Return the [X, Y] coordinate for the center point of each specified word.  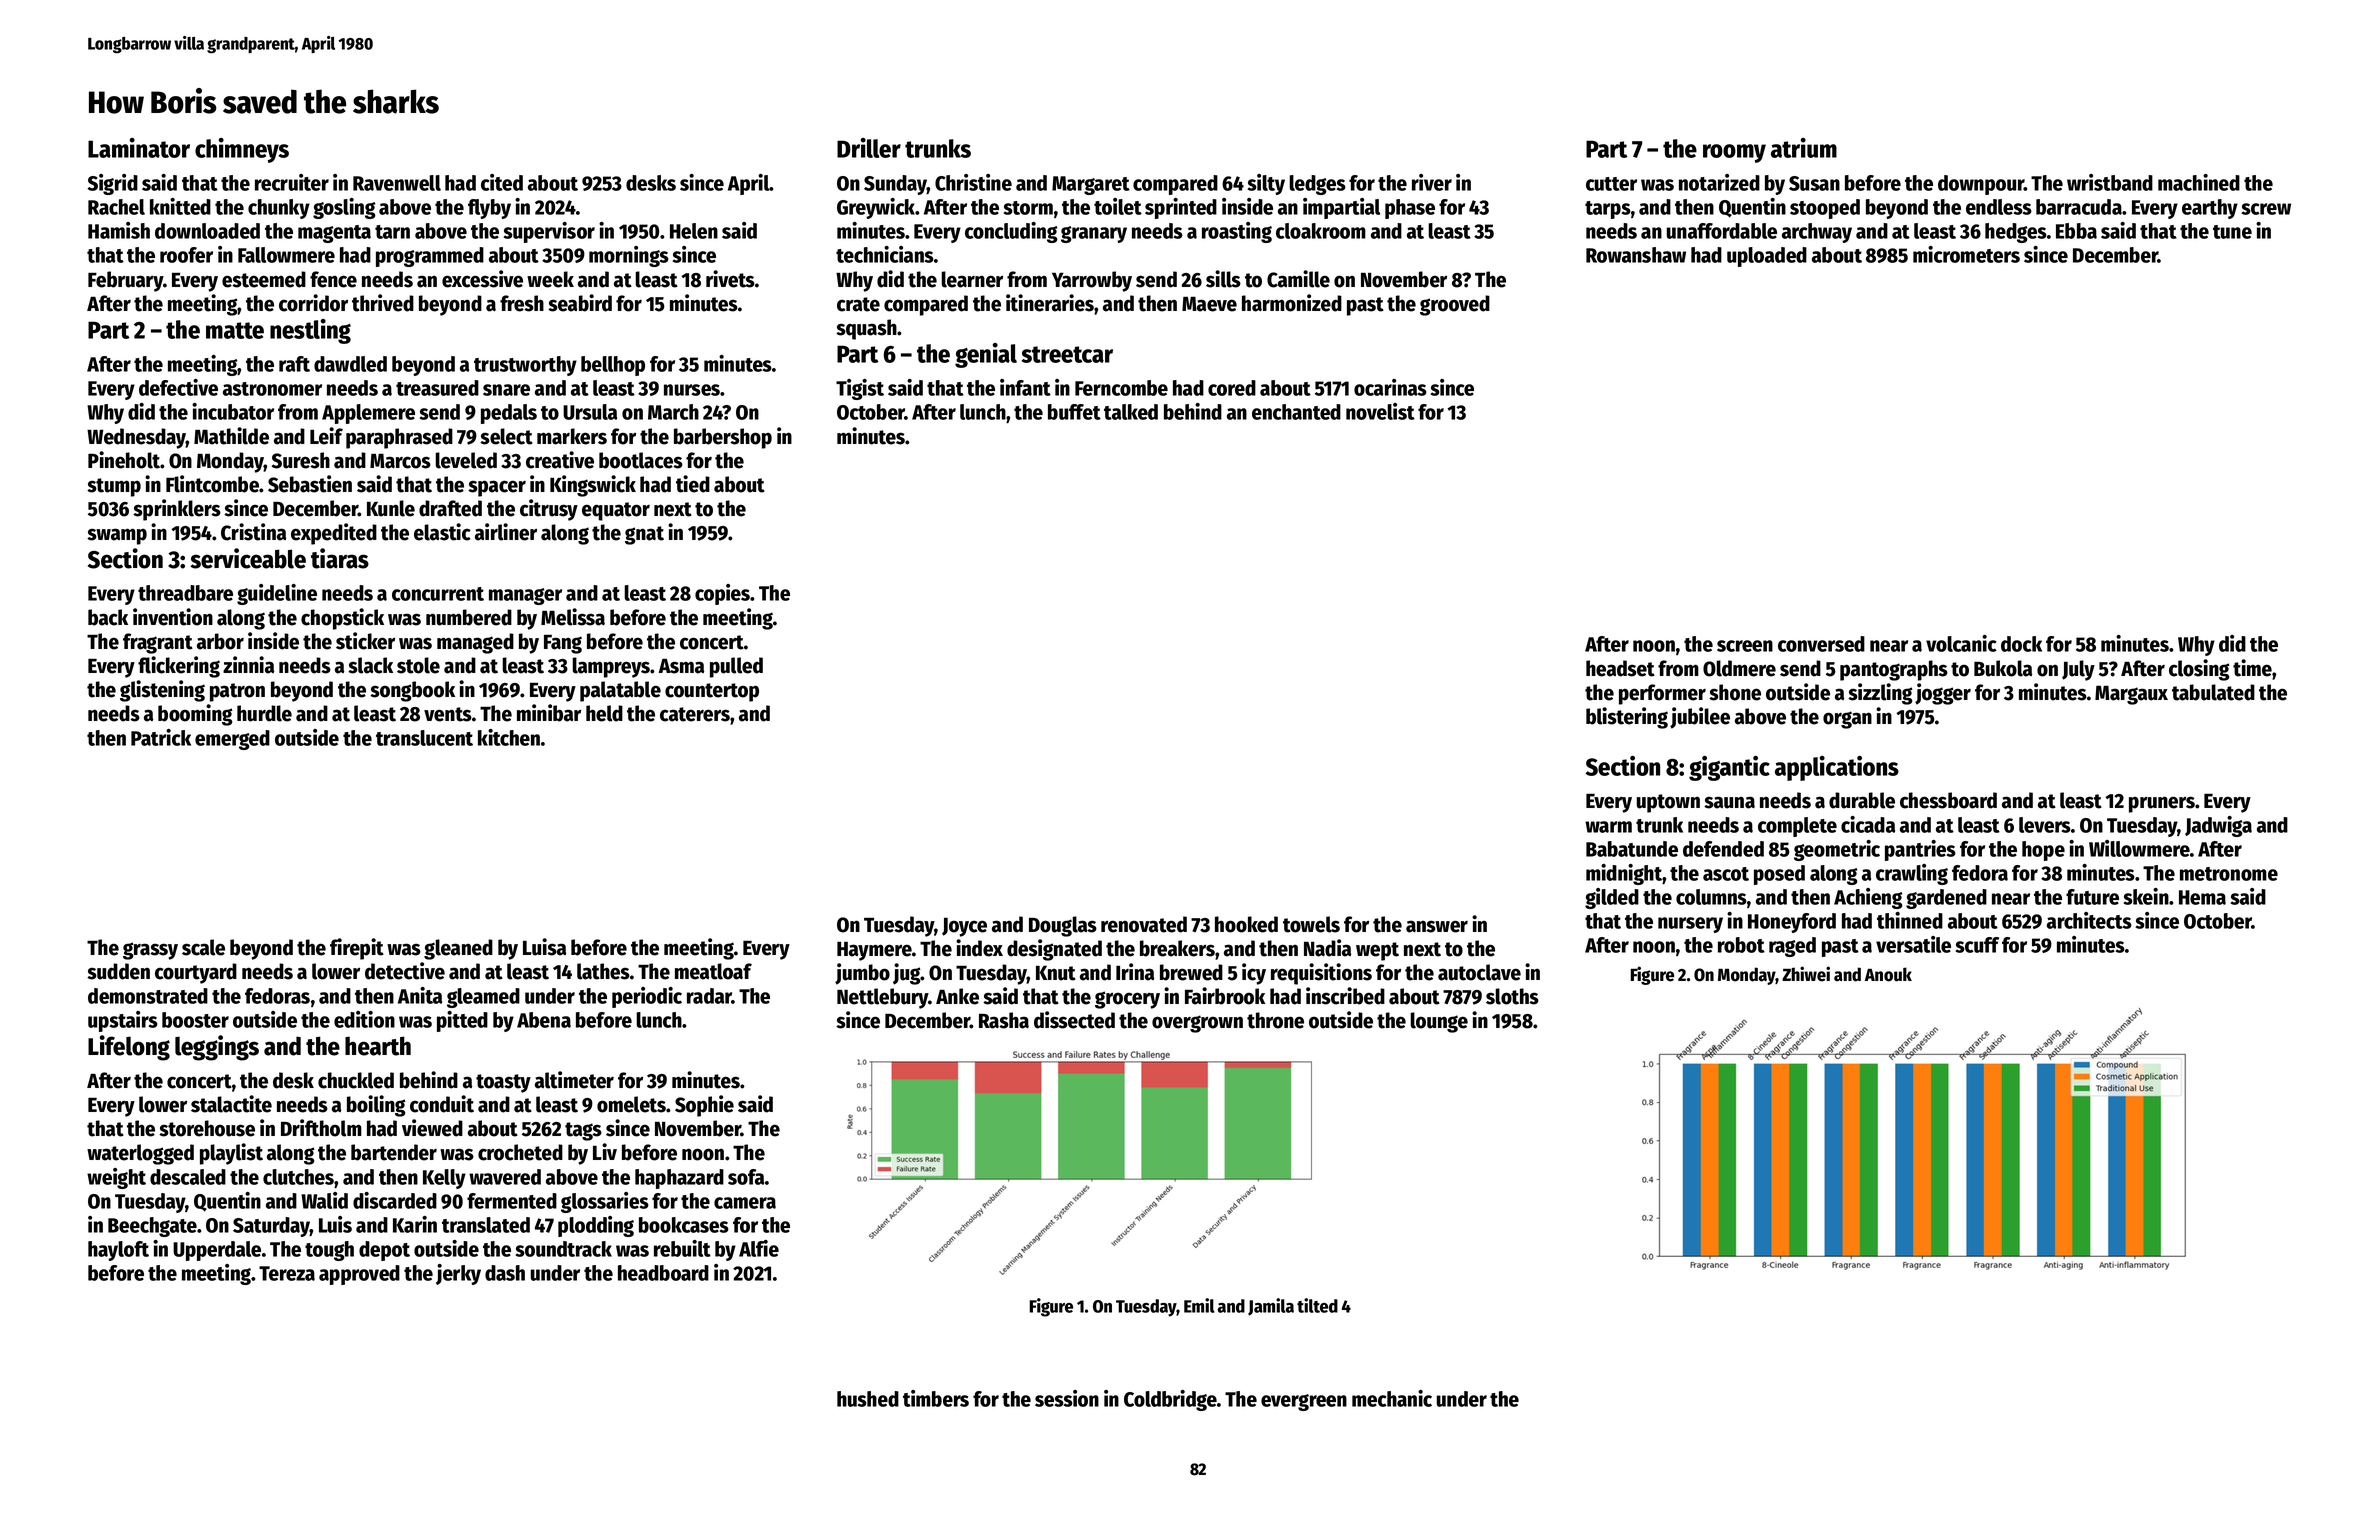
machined [2199, 182]
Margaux [2131, 695]
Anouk [1888, 974]
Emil [1199, 1305]
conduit [442, 1104]
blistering [1627, 718]
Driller [869, 148]
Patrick [161, 737]
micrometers [1966, 254]
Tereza [287, 1273]
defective [178, 387]
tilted [1317, 1305]
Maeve [1209, 304]
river [1432, 182]
